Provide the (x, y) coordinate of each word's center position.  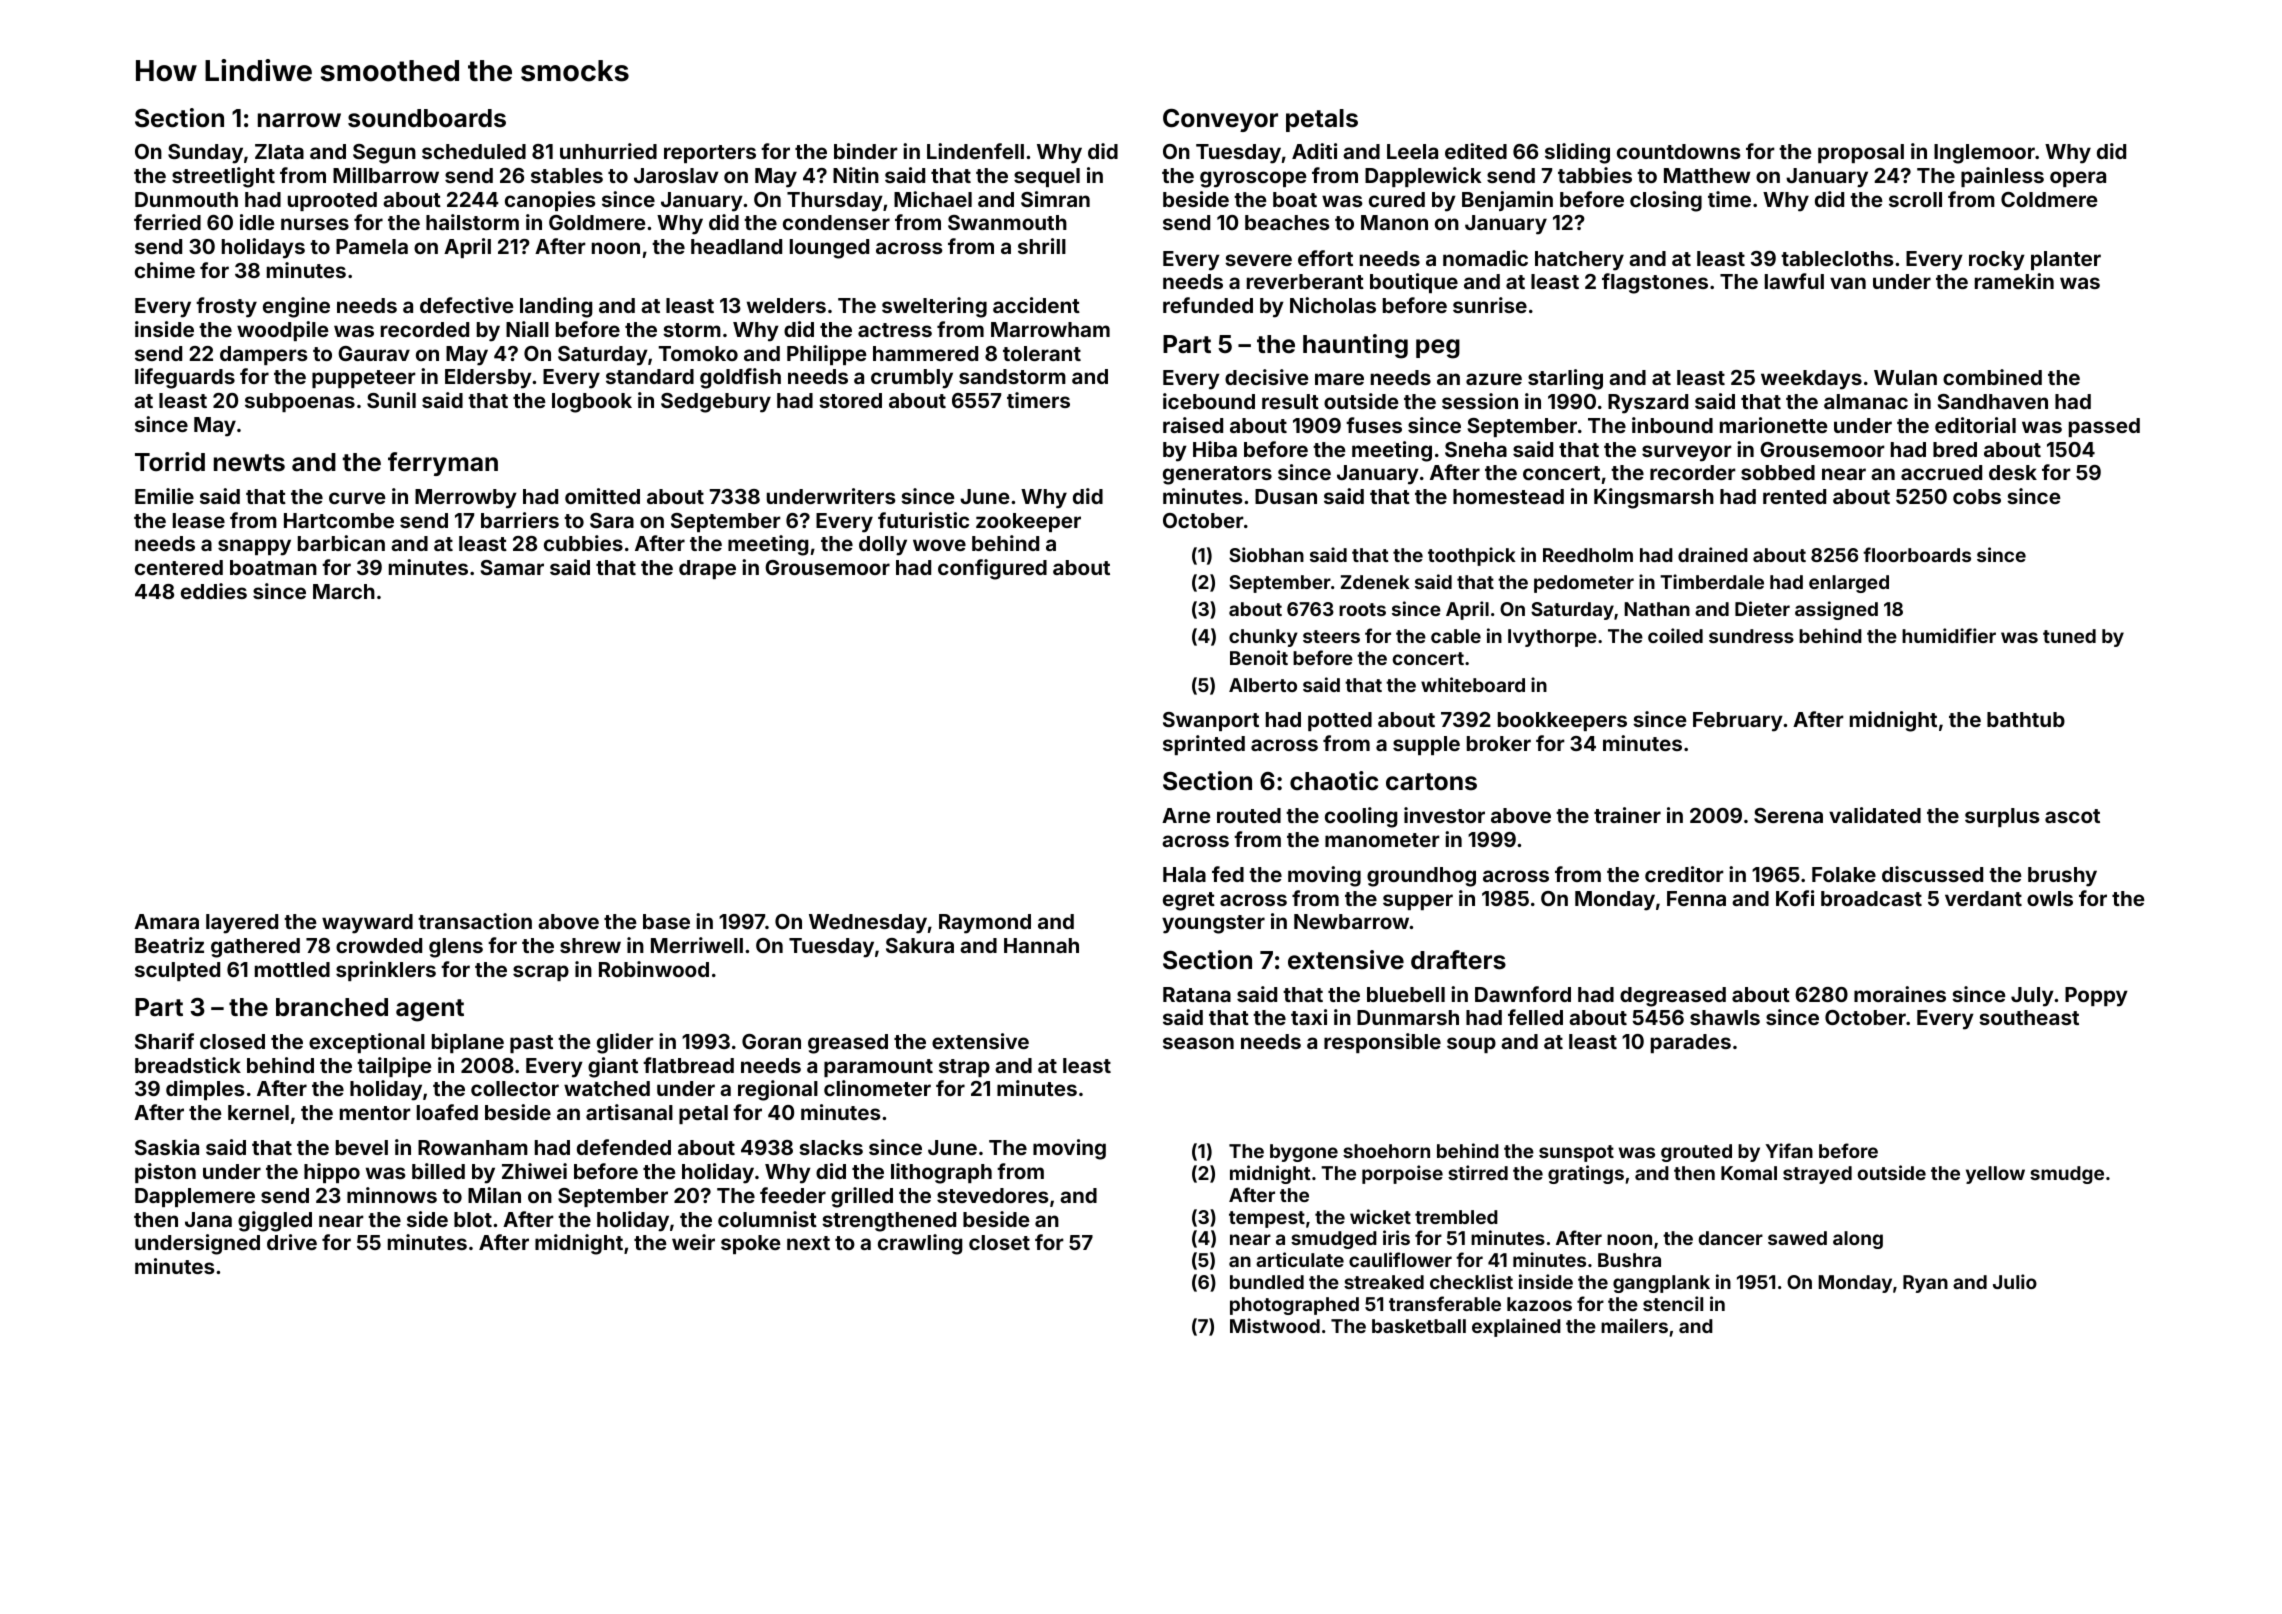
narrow (299, 120)
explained (1516, 1327)
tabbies (1595, 175)
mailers (1634, 1325)
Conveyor (1220, 120)
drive (292, 1242)
